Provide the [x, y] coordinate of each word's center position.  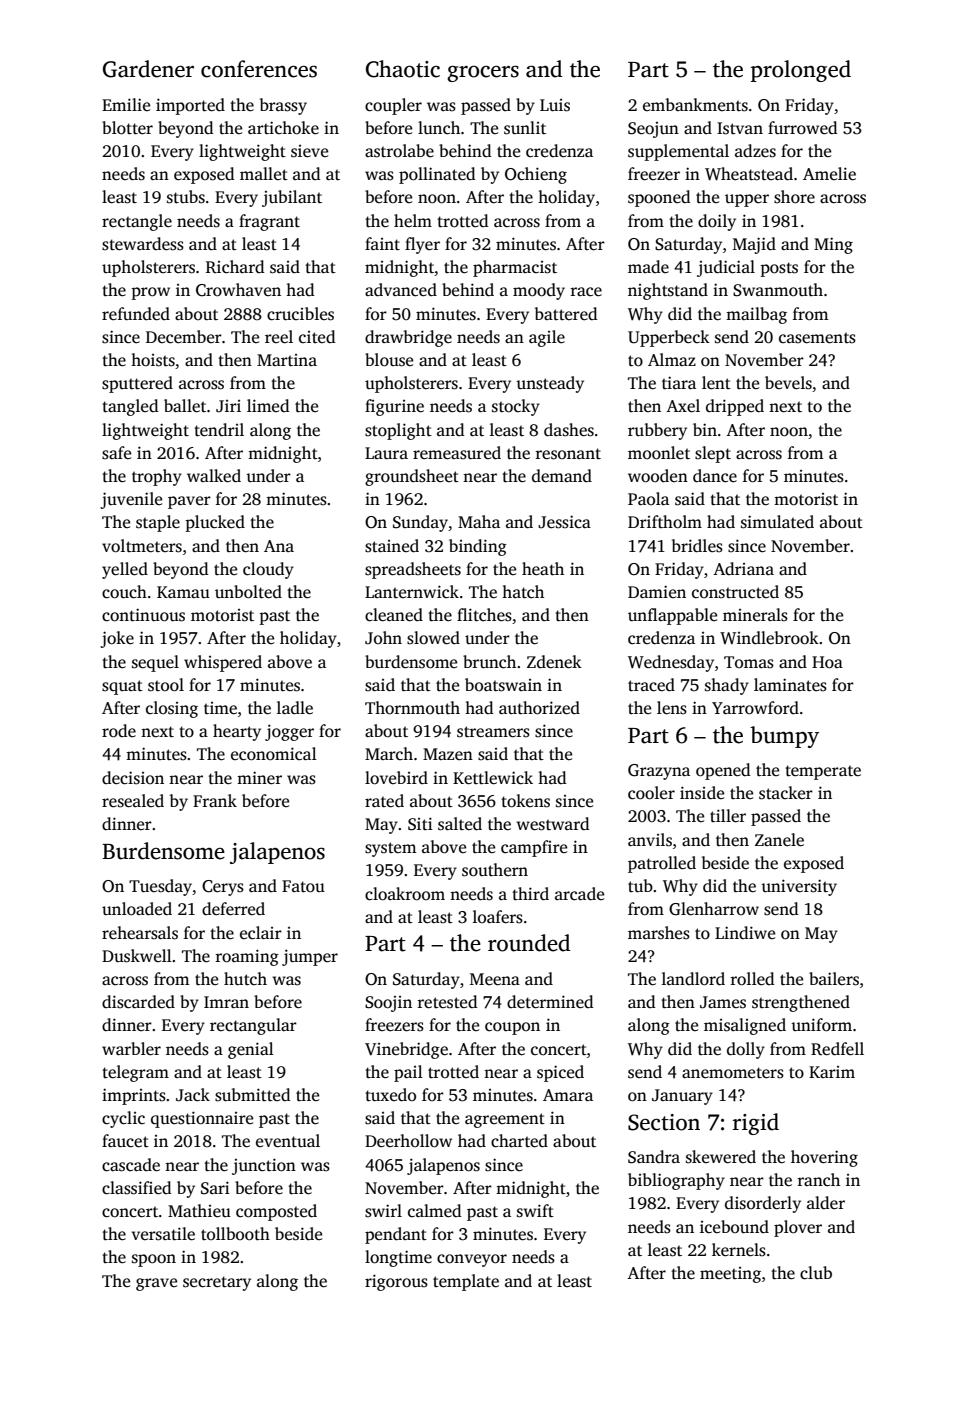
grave [156, 1284]
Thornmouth [412, 708]
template [466, 1282]
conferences [259, 69]
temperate [823, 772]
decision [133, 778]
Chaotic [403, 69]
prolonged [800, 71]
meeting [730, 1275]
